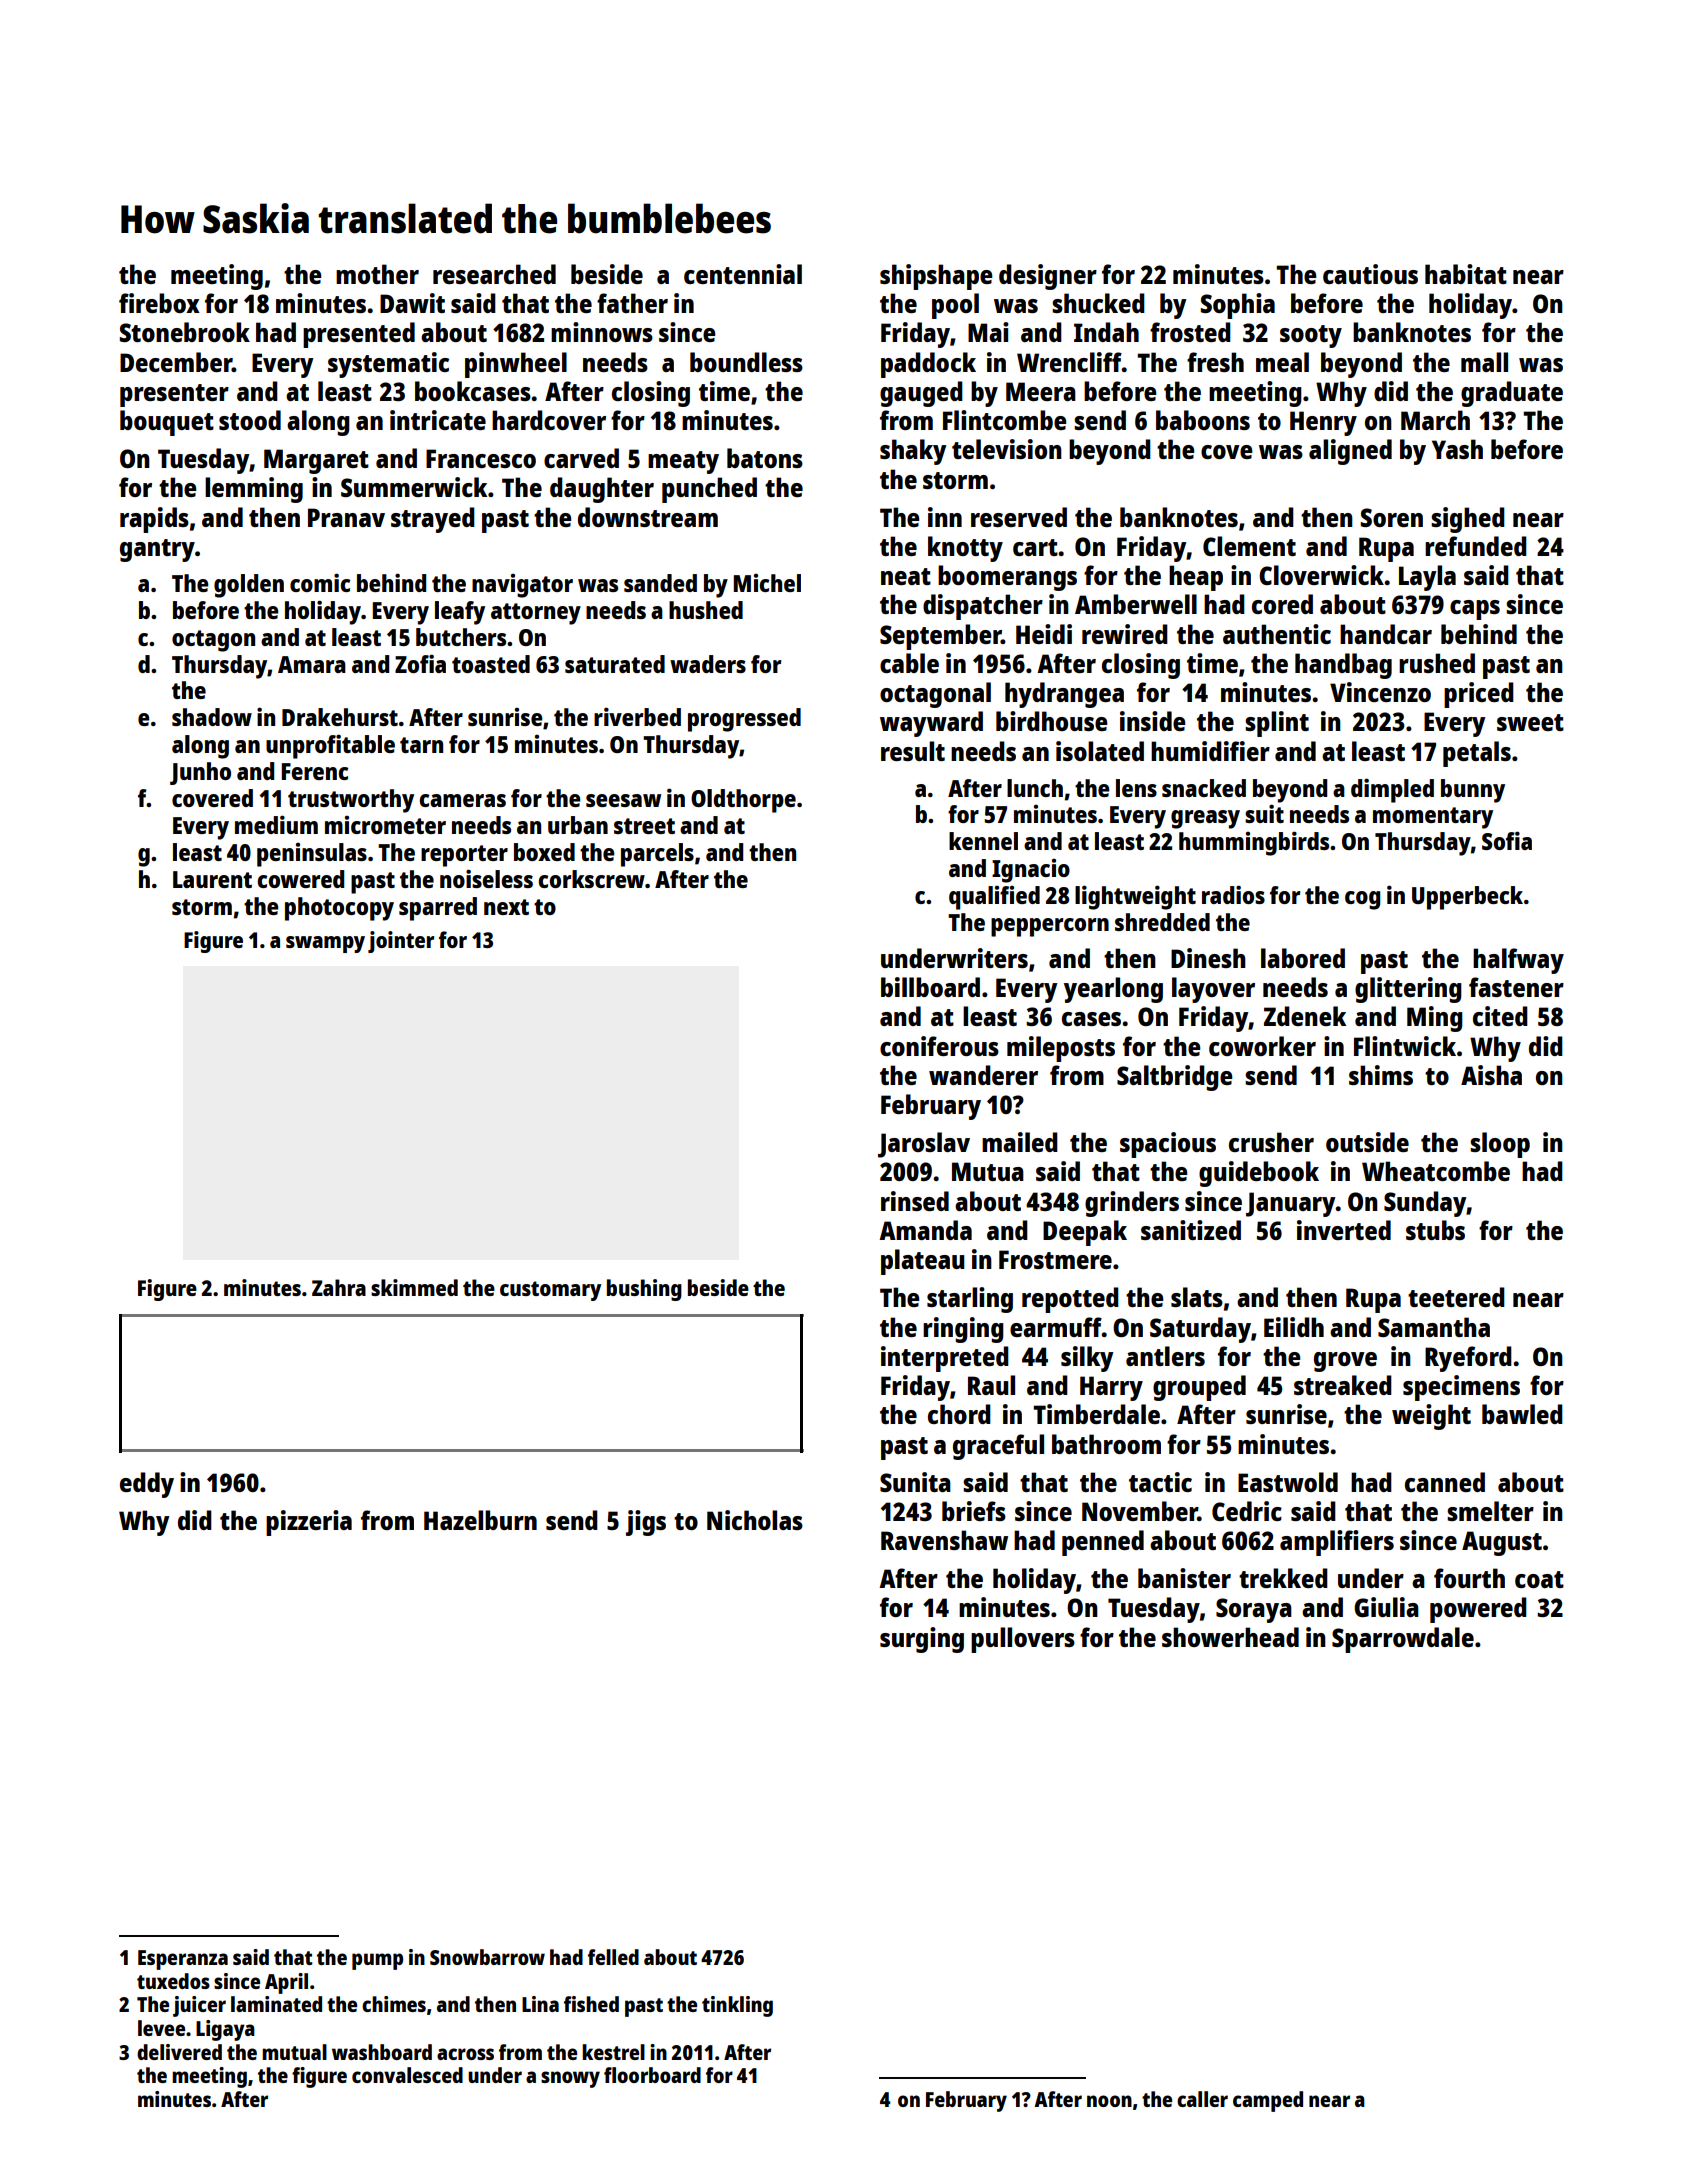 The width and height of the screenshot is (1683, 2178). What do you see at coordinates (1507, 840) in the screenshot?
I see `Sofia` at bounding box center [1507, 840].
